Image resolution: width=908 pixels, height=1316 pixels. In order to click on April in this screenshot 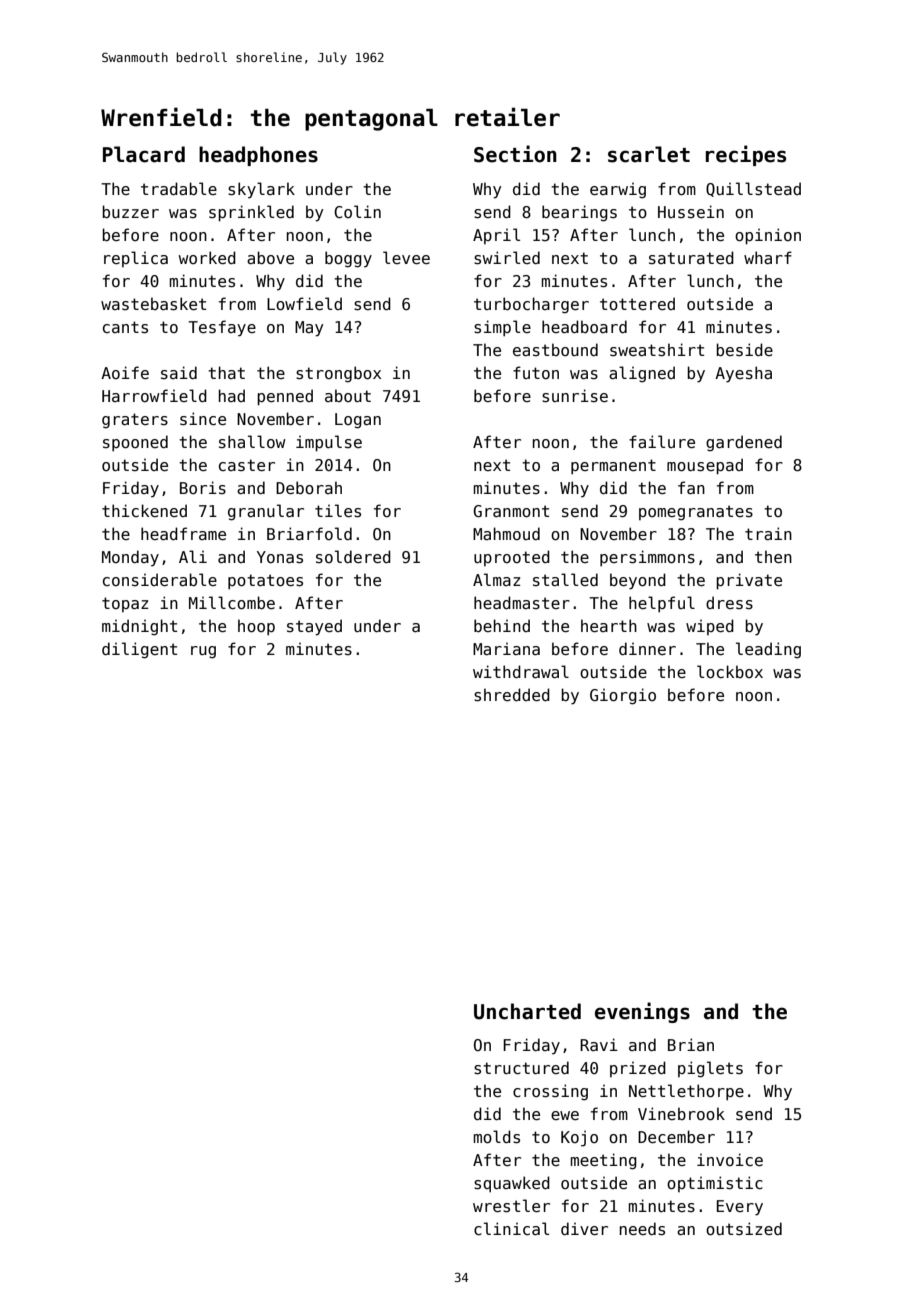, I will do `click(496, 236)`.
